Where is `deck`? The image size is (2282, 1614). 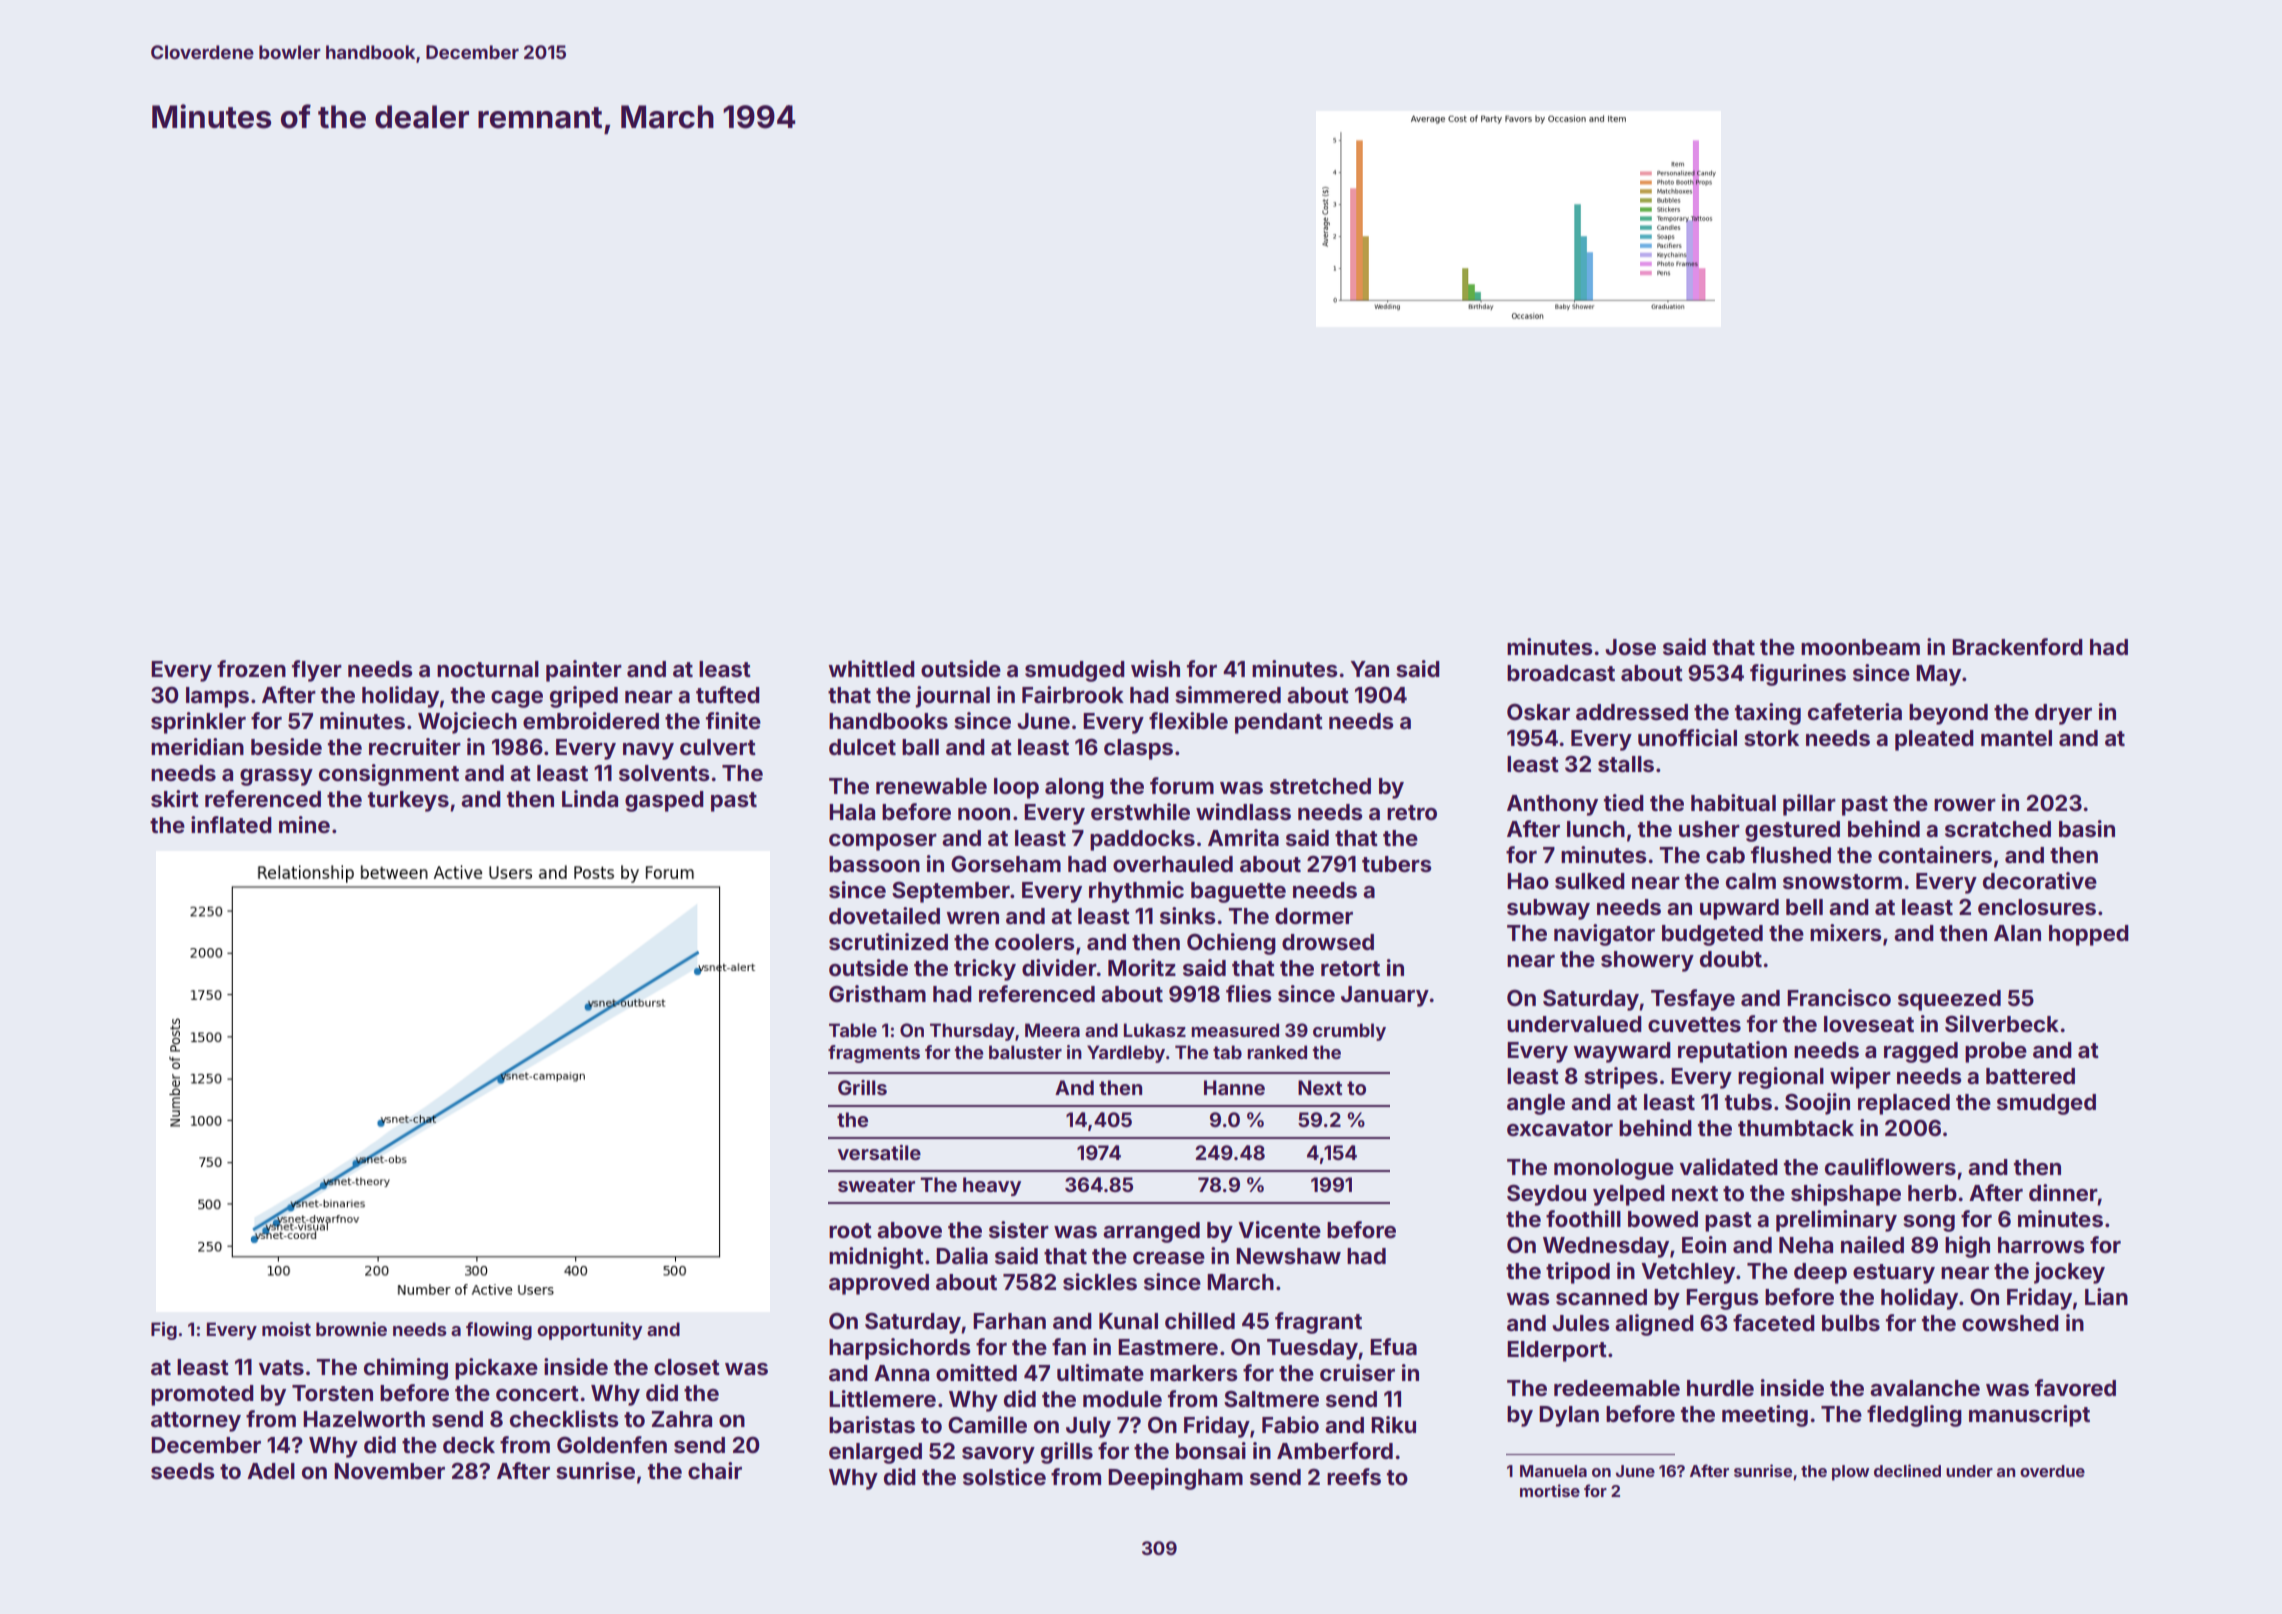
deck is located at coordinates (469, 1445).
